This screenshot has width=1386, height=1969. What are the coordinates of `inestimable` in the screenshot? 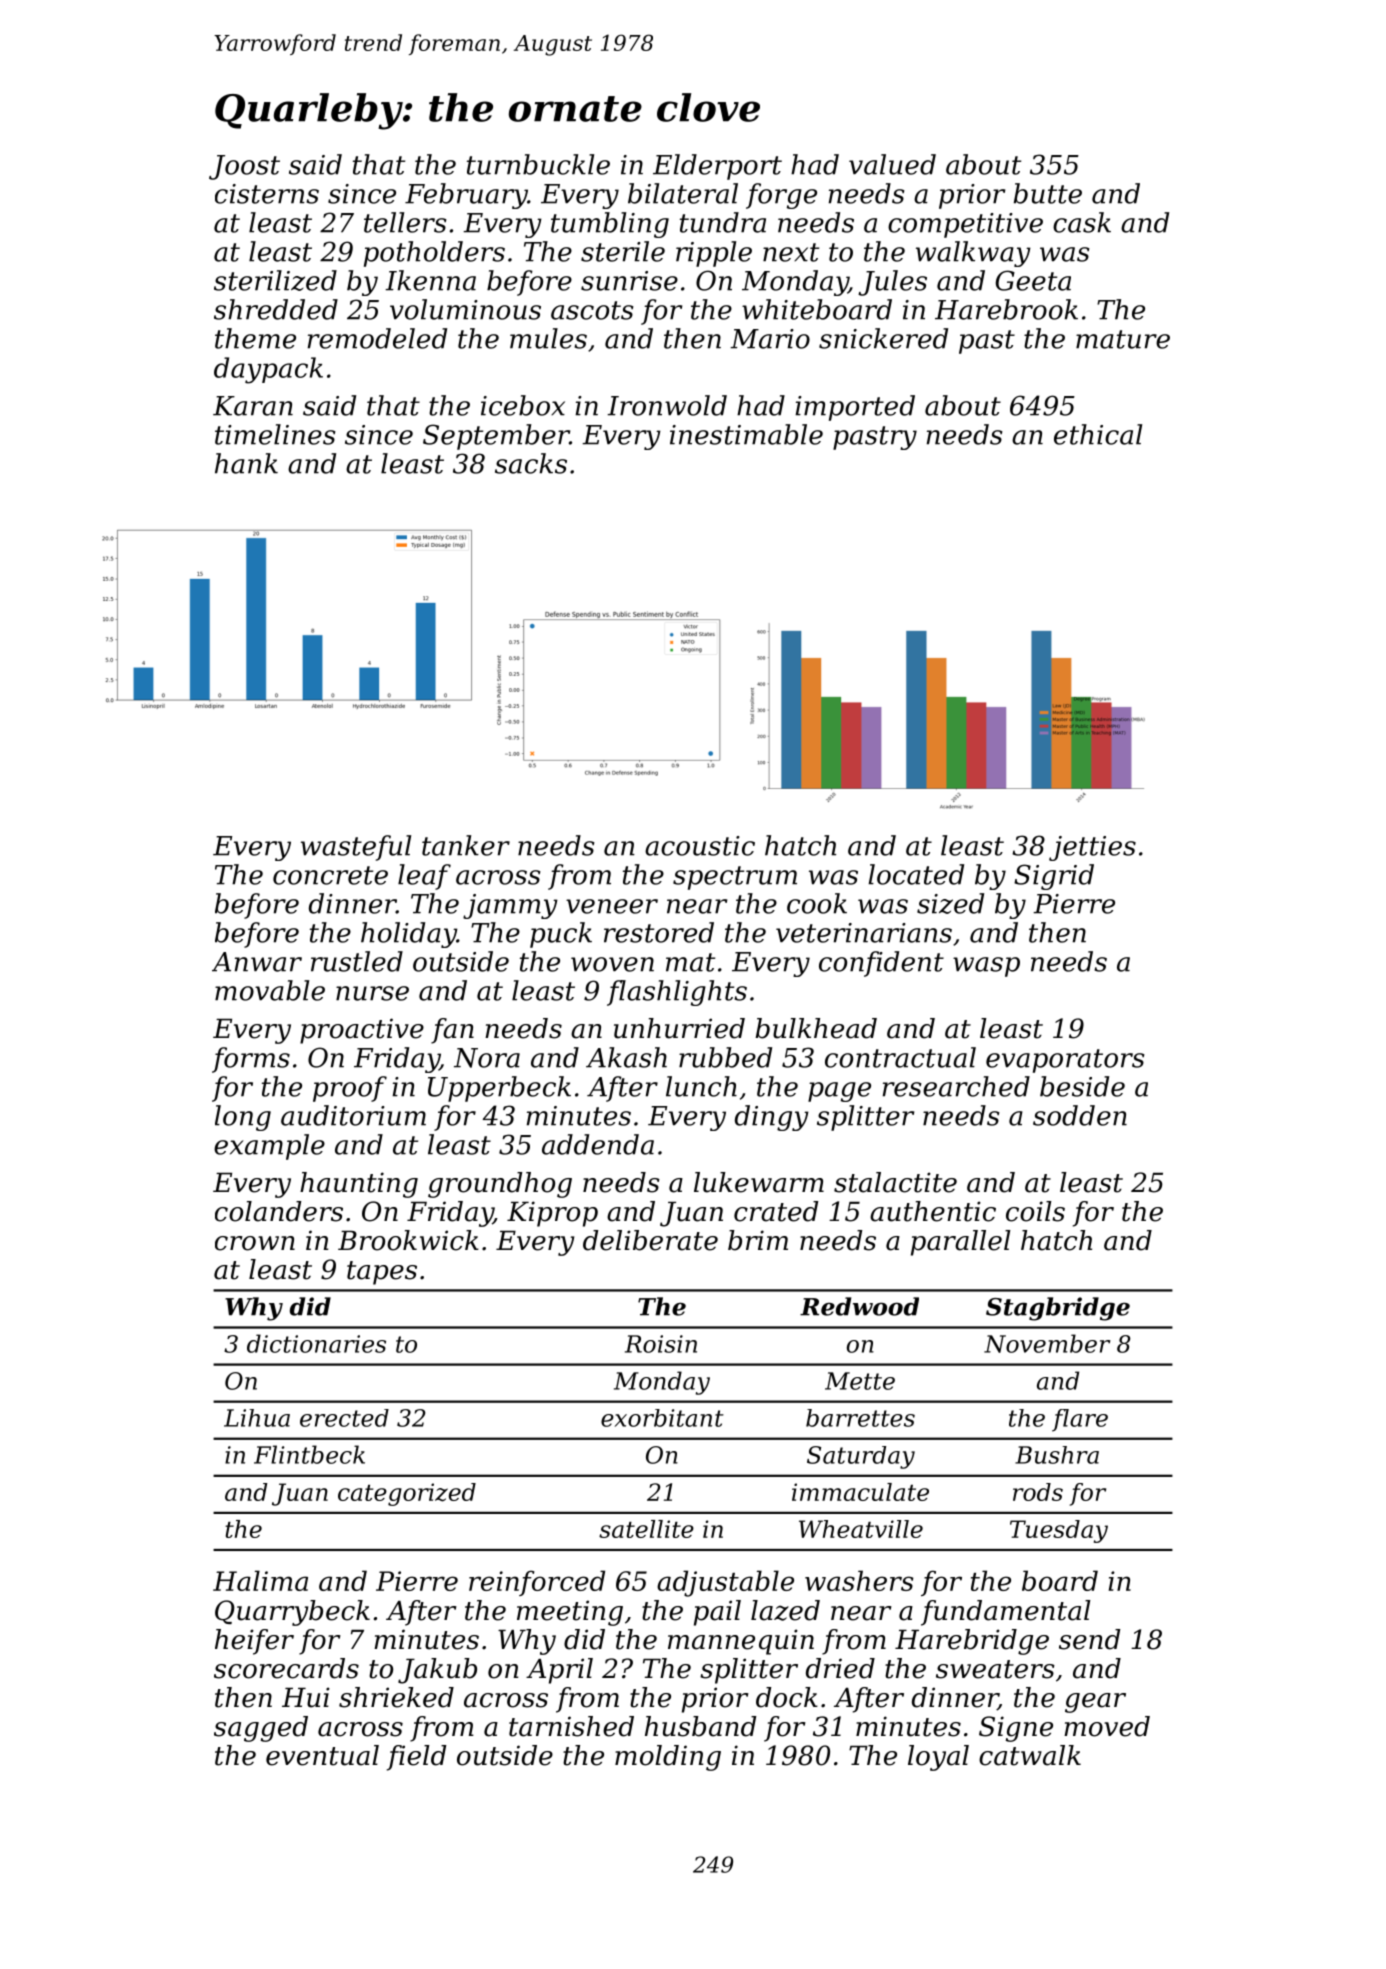 It's located at (746, 434).
